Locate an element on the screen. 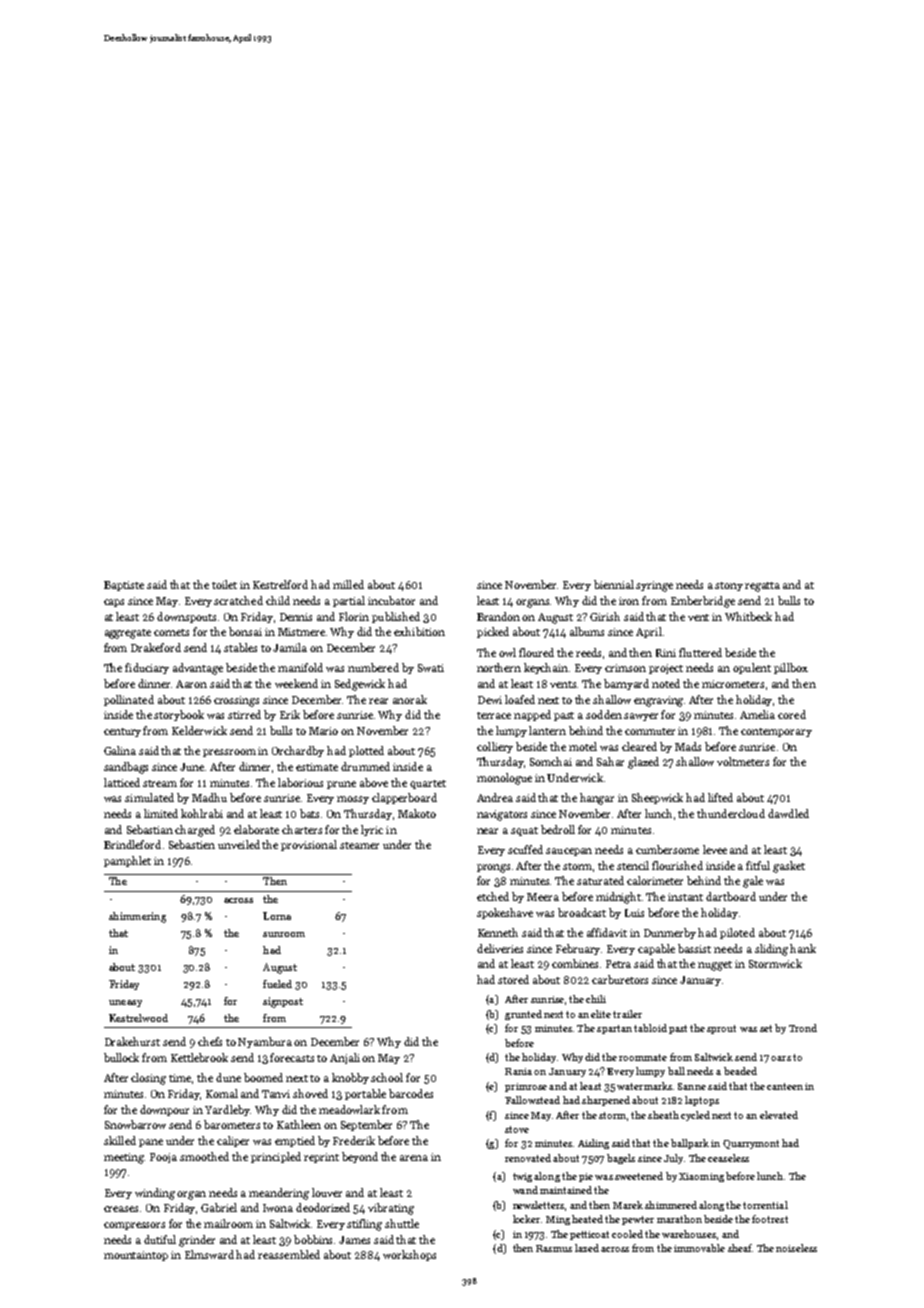 Image resolution: width=924 pixels, height=1308 pixels. milled is located at coordinates (348, 584).
